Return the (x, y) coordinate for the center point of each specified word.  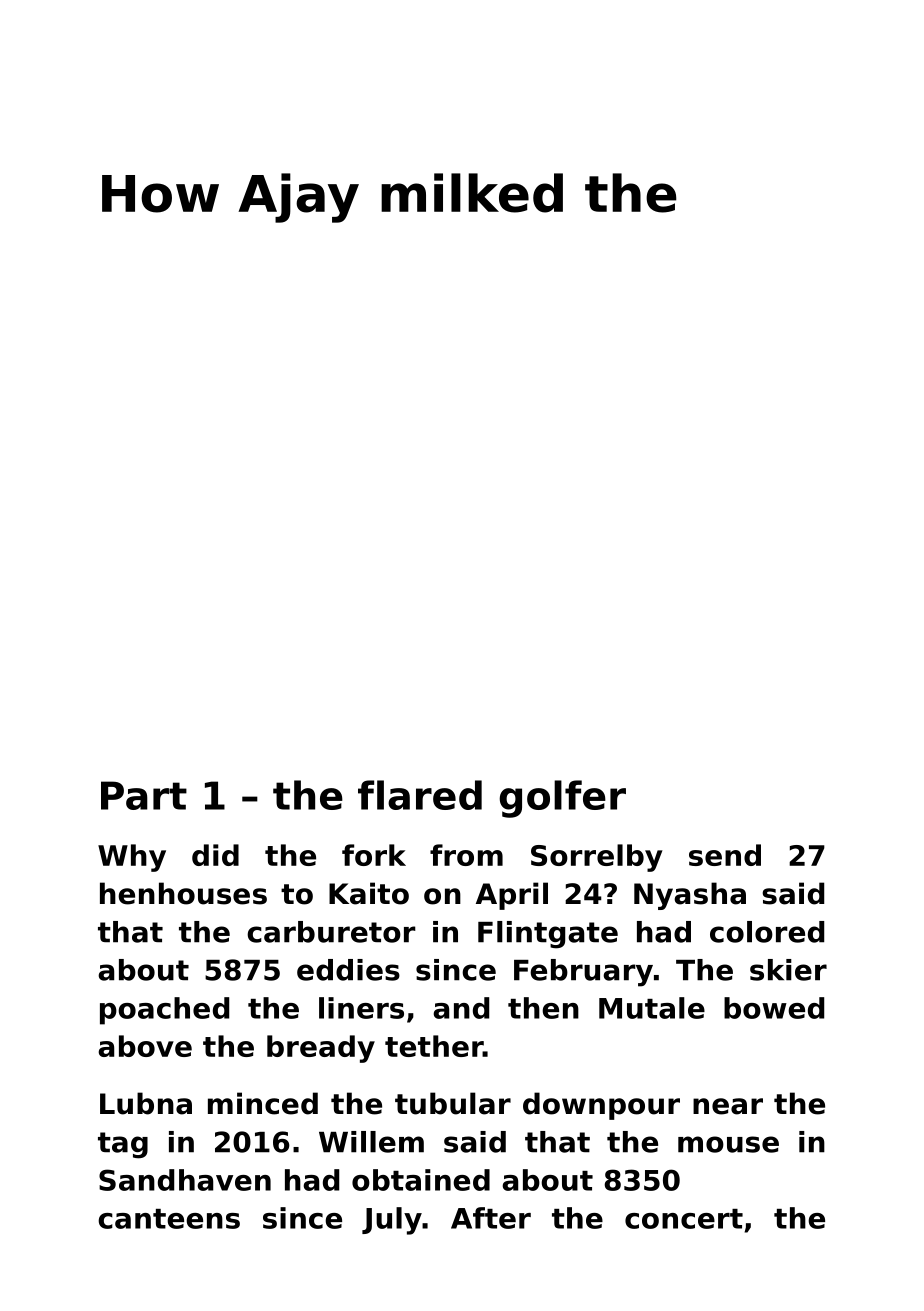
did (215, 855)
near (728, 1106)
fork (374, 855)
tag (123, 1145)
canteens (169, 1219)
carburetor (331, 932)
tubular (453, 1103)
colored (767, 932)
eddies (348, 970)
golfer (562, 799)
